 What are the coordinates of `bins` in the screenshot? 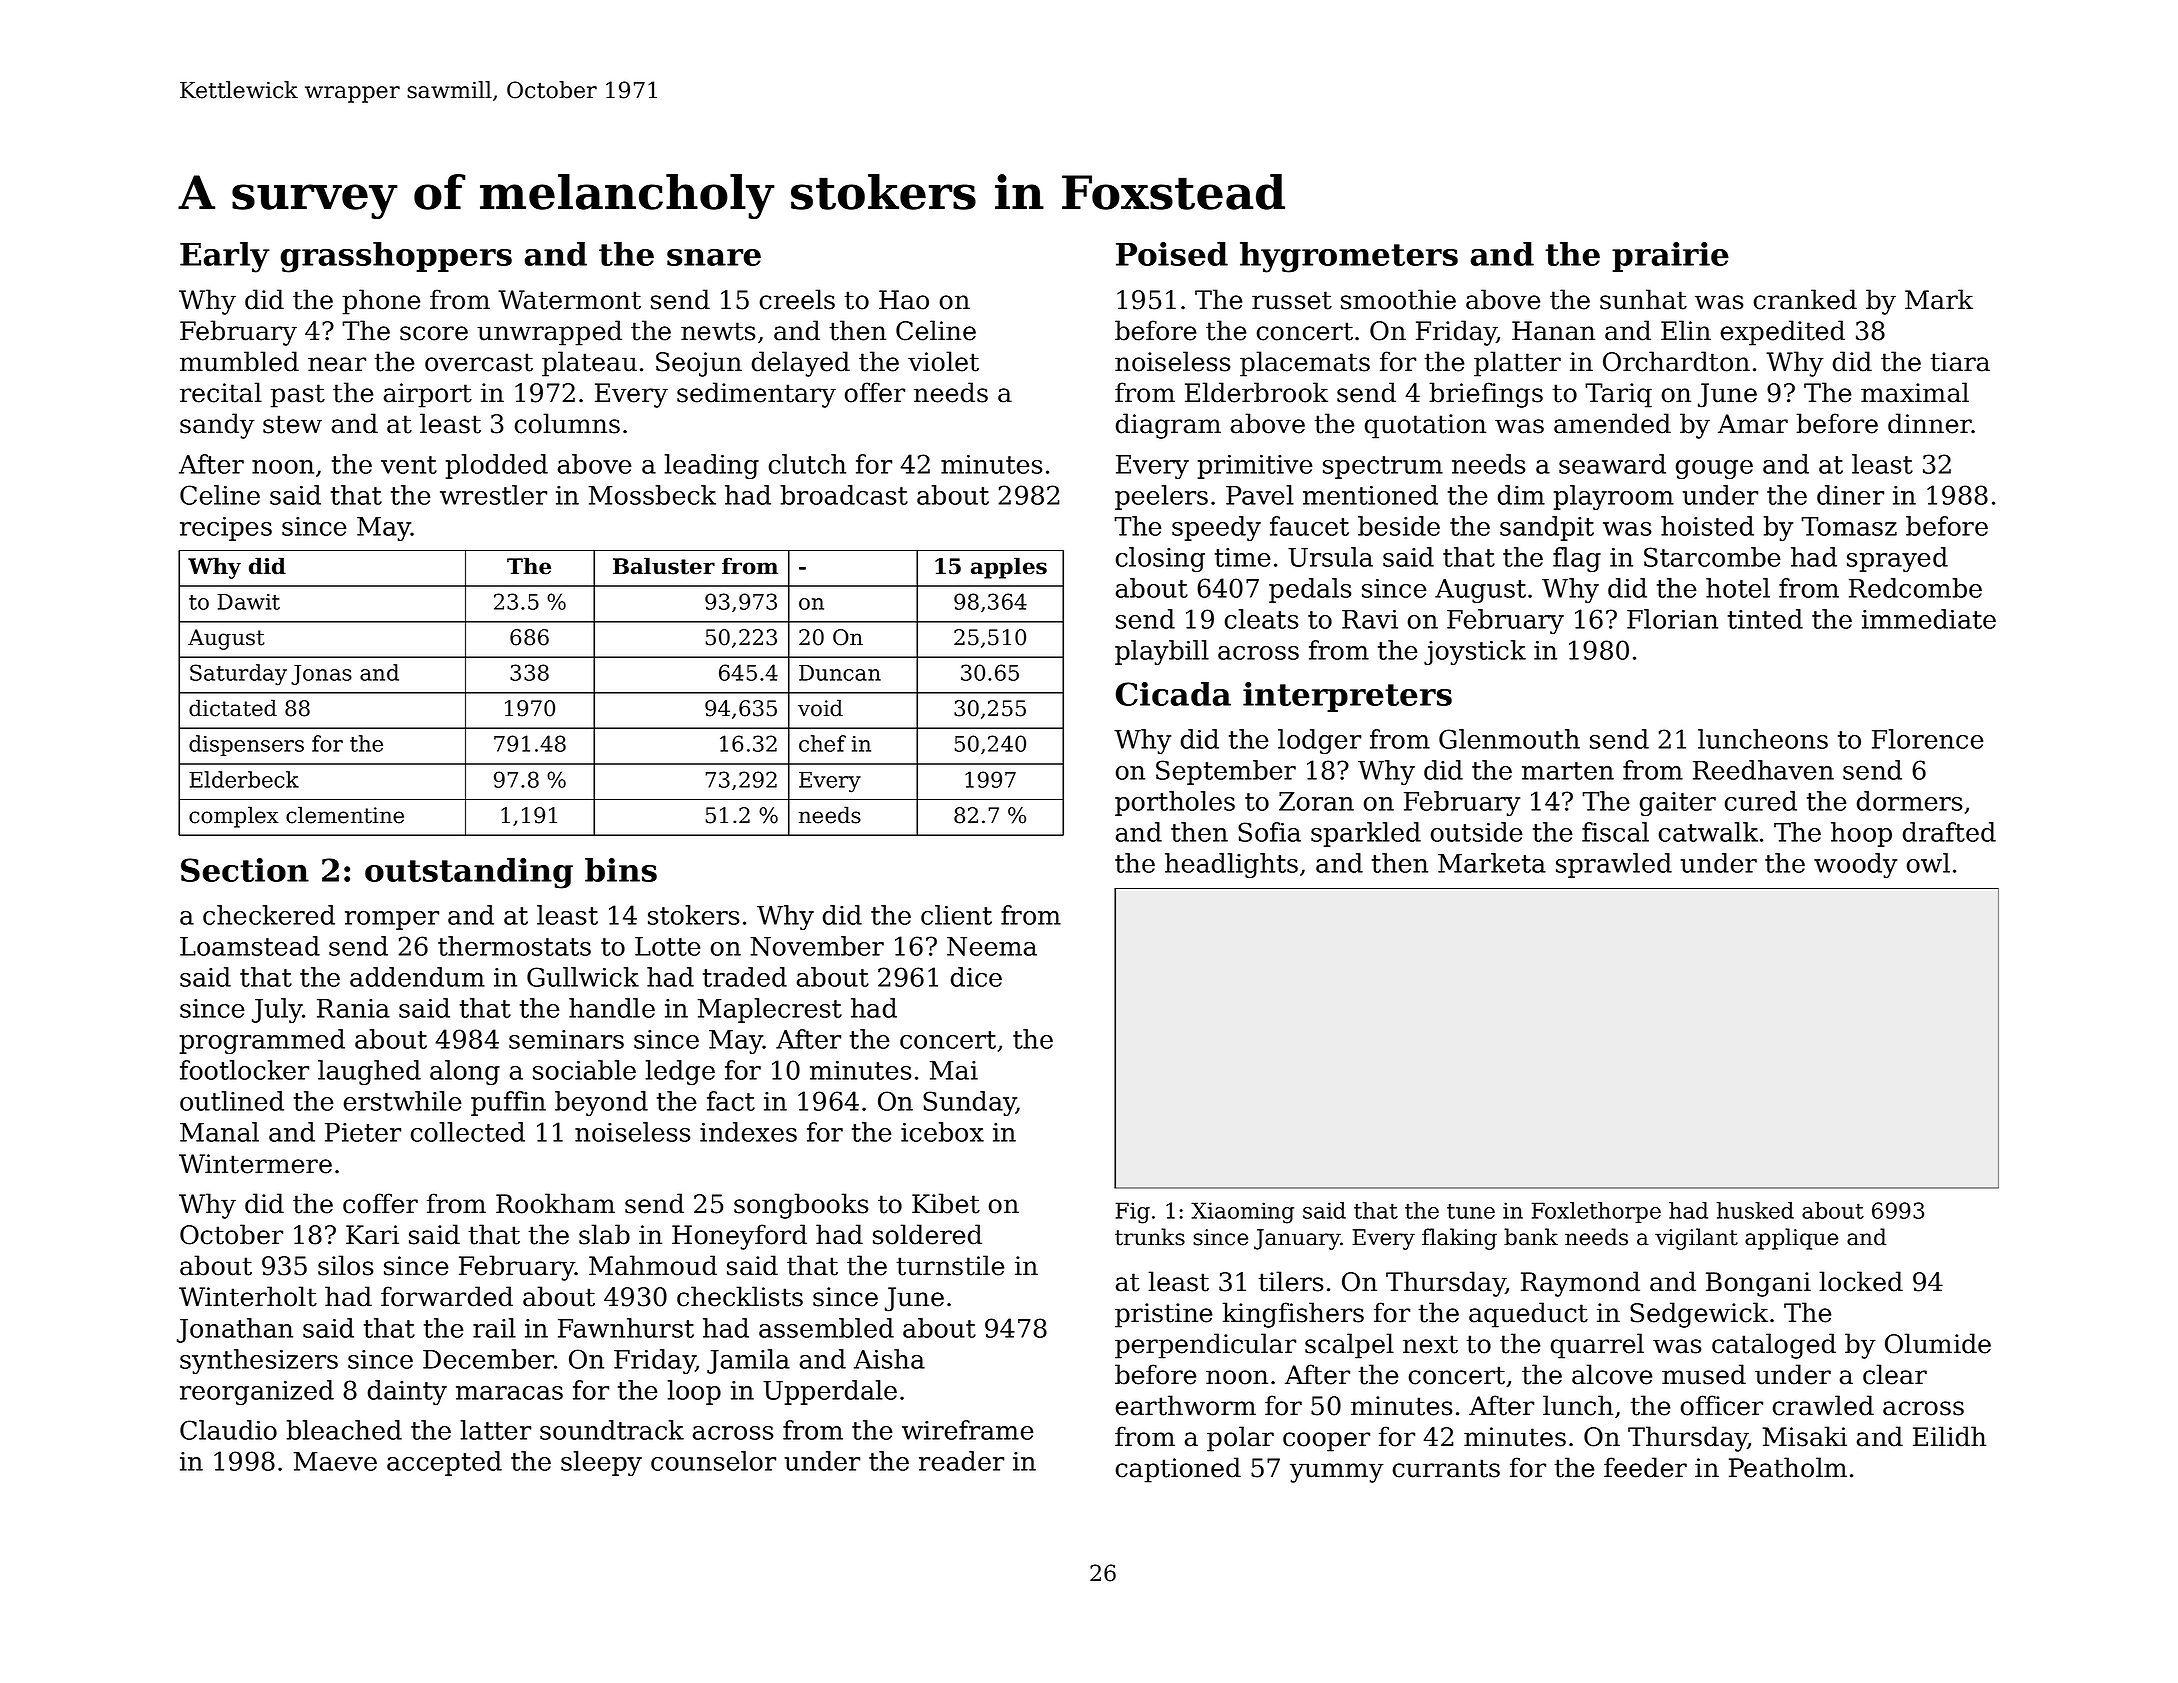 It's located at (621, 870).
